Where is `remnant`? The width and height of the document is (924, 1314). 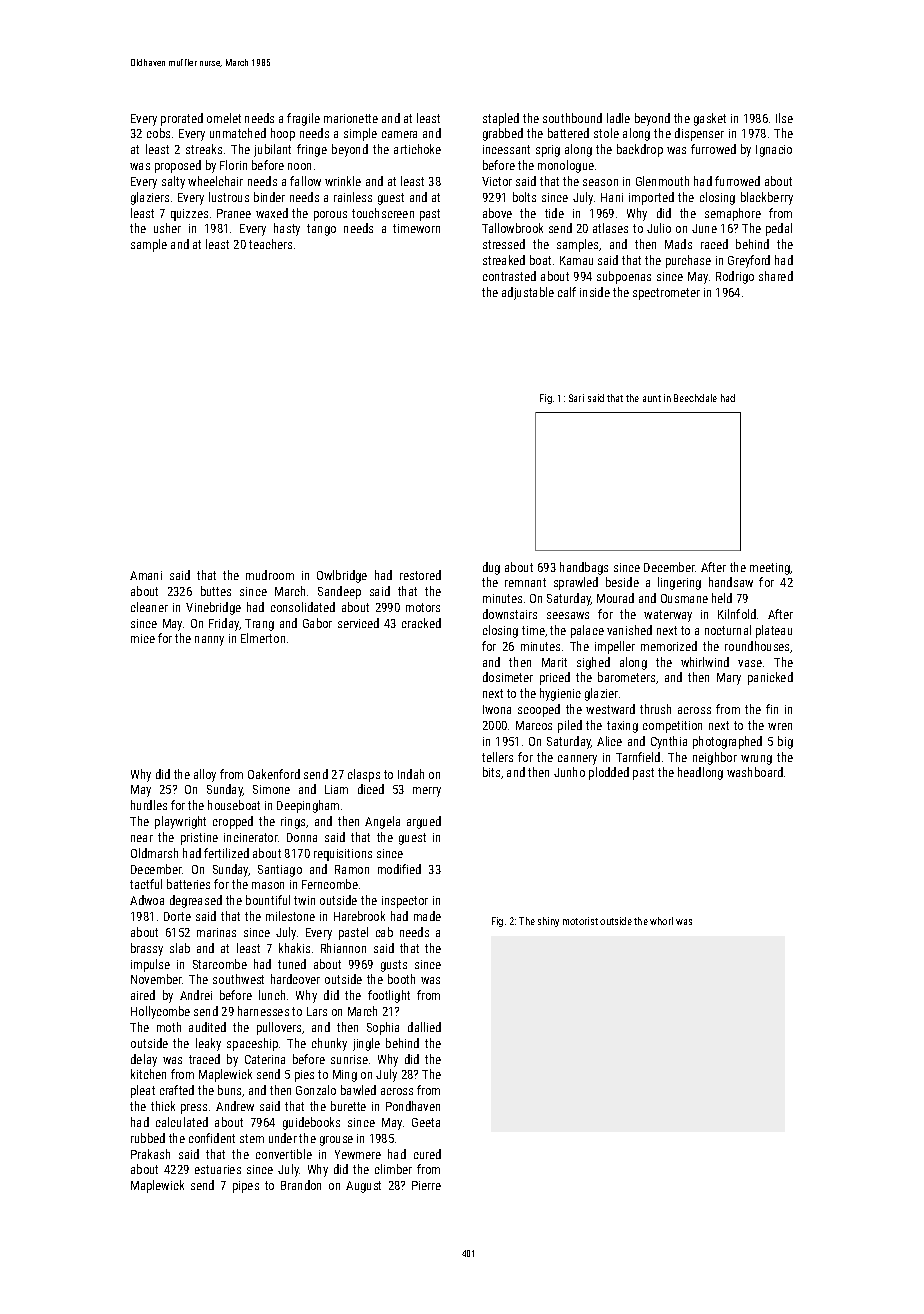
remnant is located at coordinates (525, 582).
